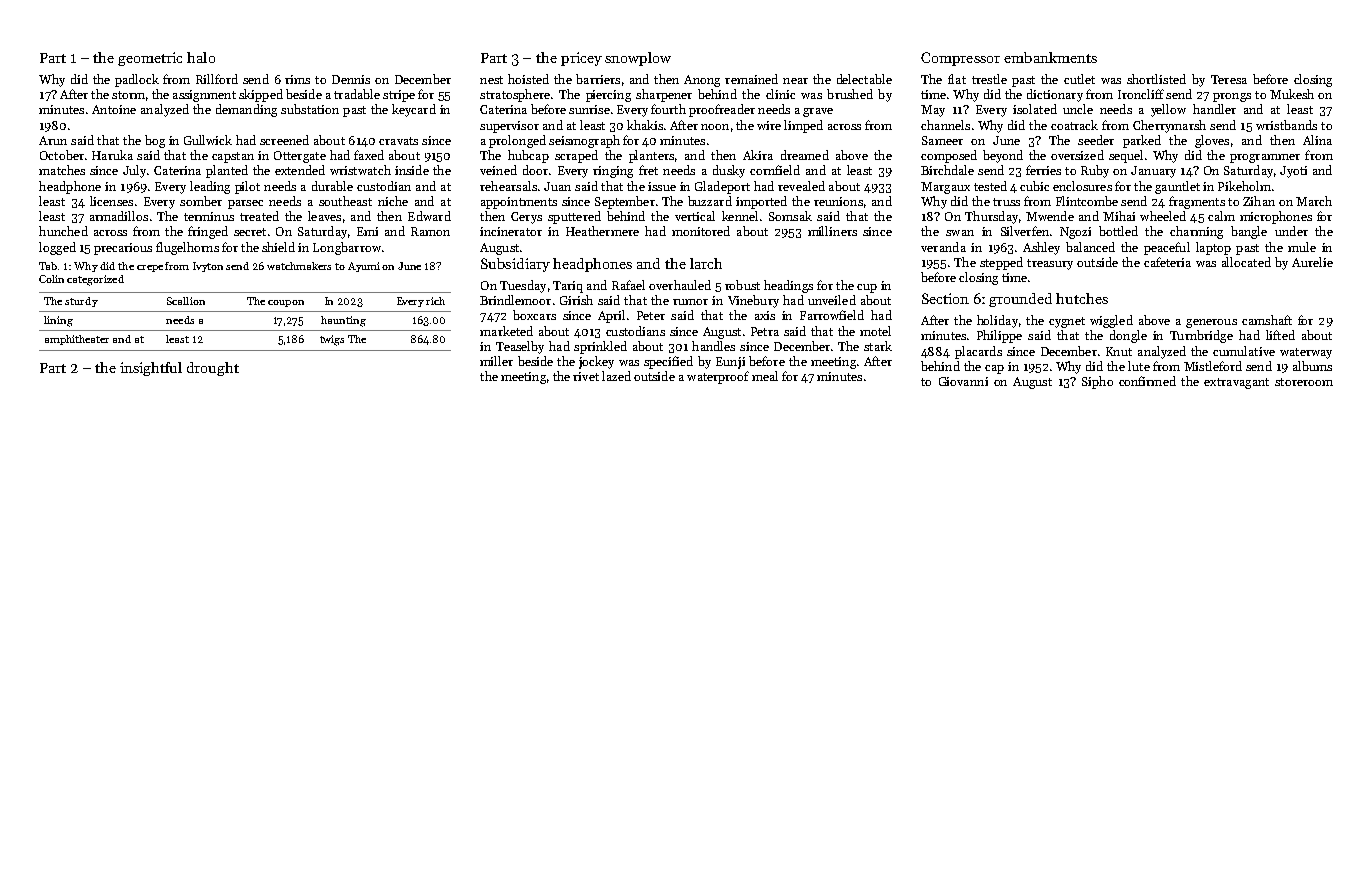 The height and width of the screenshot is (887, 1372). Describe the element at coordinates (730, 363) in the screenshot. I see `Eunji` at that location.
